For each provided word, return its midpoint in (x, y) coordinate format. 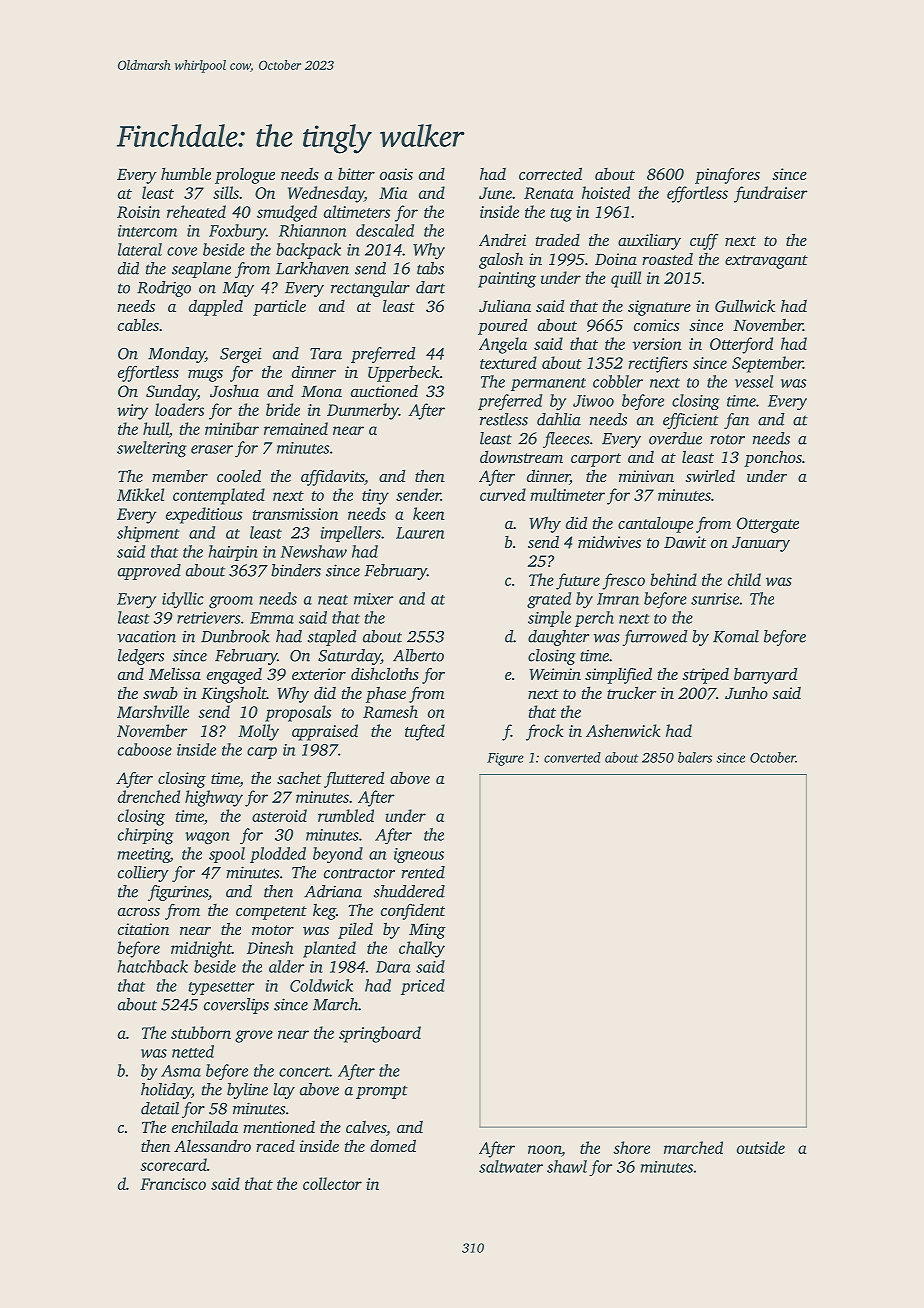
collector (332, 1183)
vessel (754, 381)
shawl (567, 1166)
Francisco (173, 1184)
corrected (550, 173)
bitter (356, 173)
